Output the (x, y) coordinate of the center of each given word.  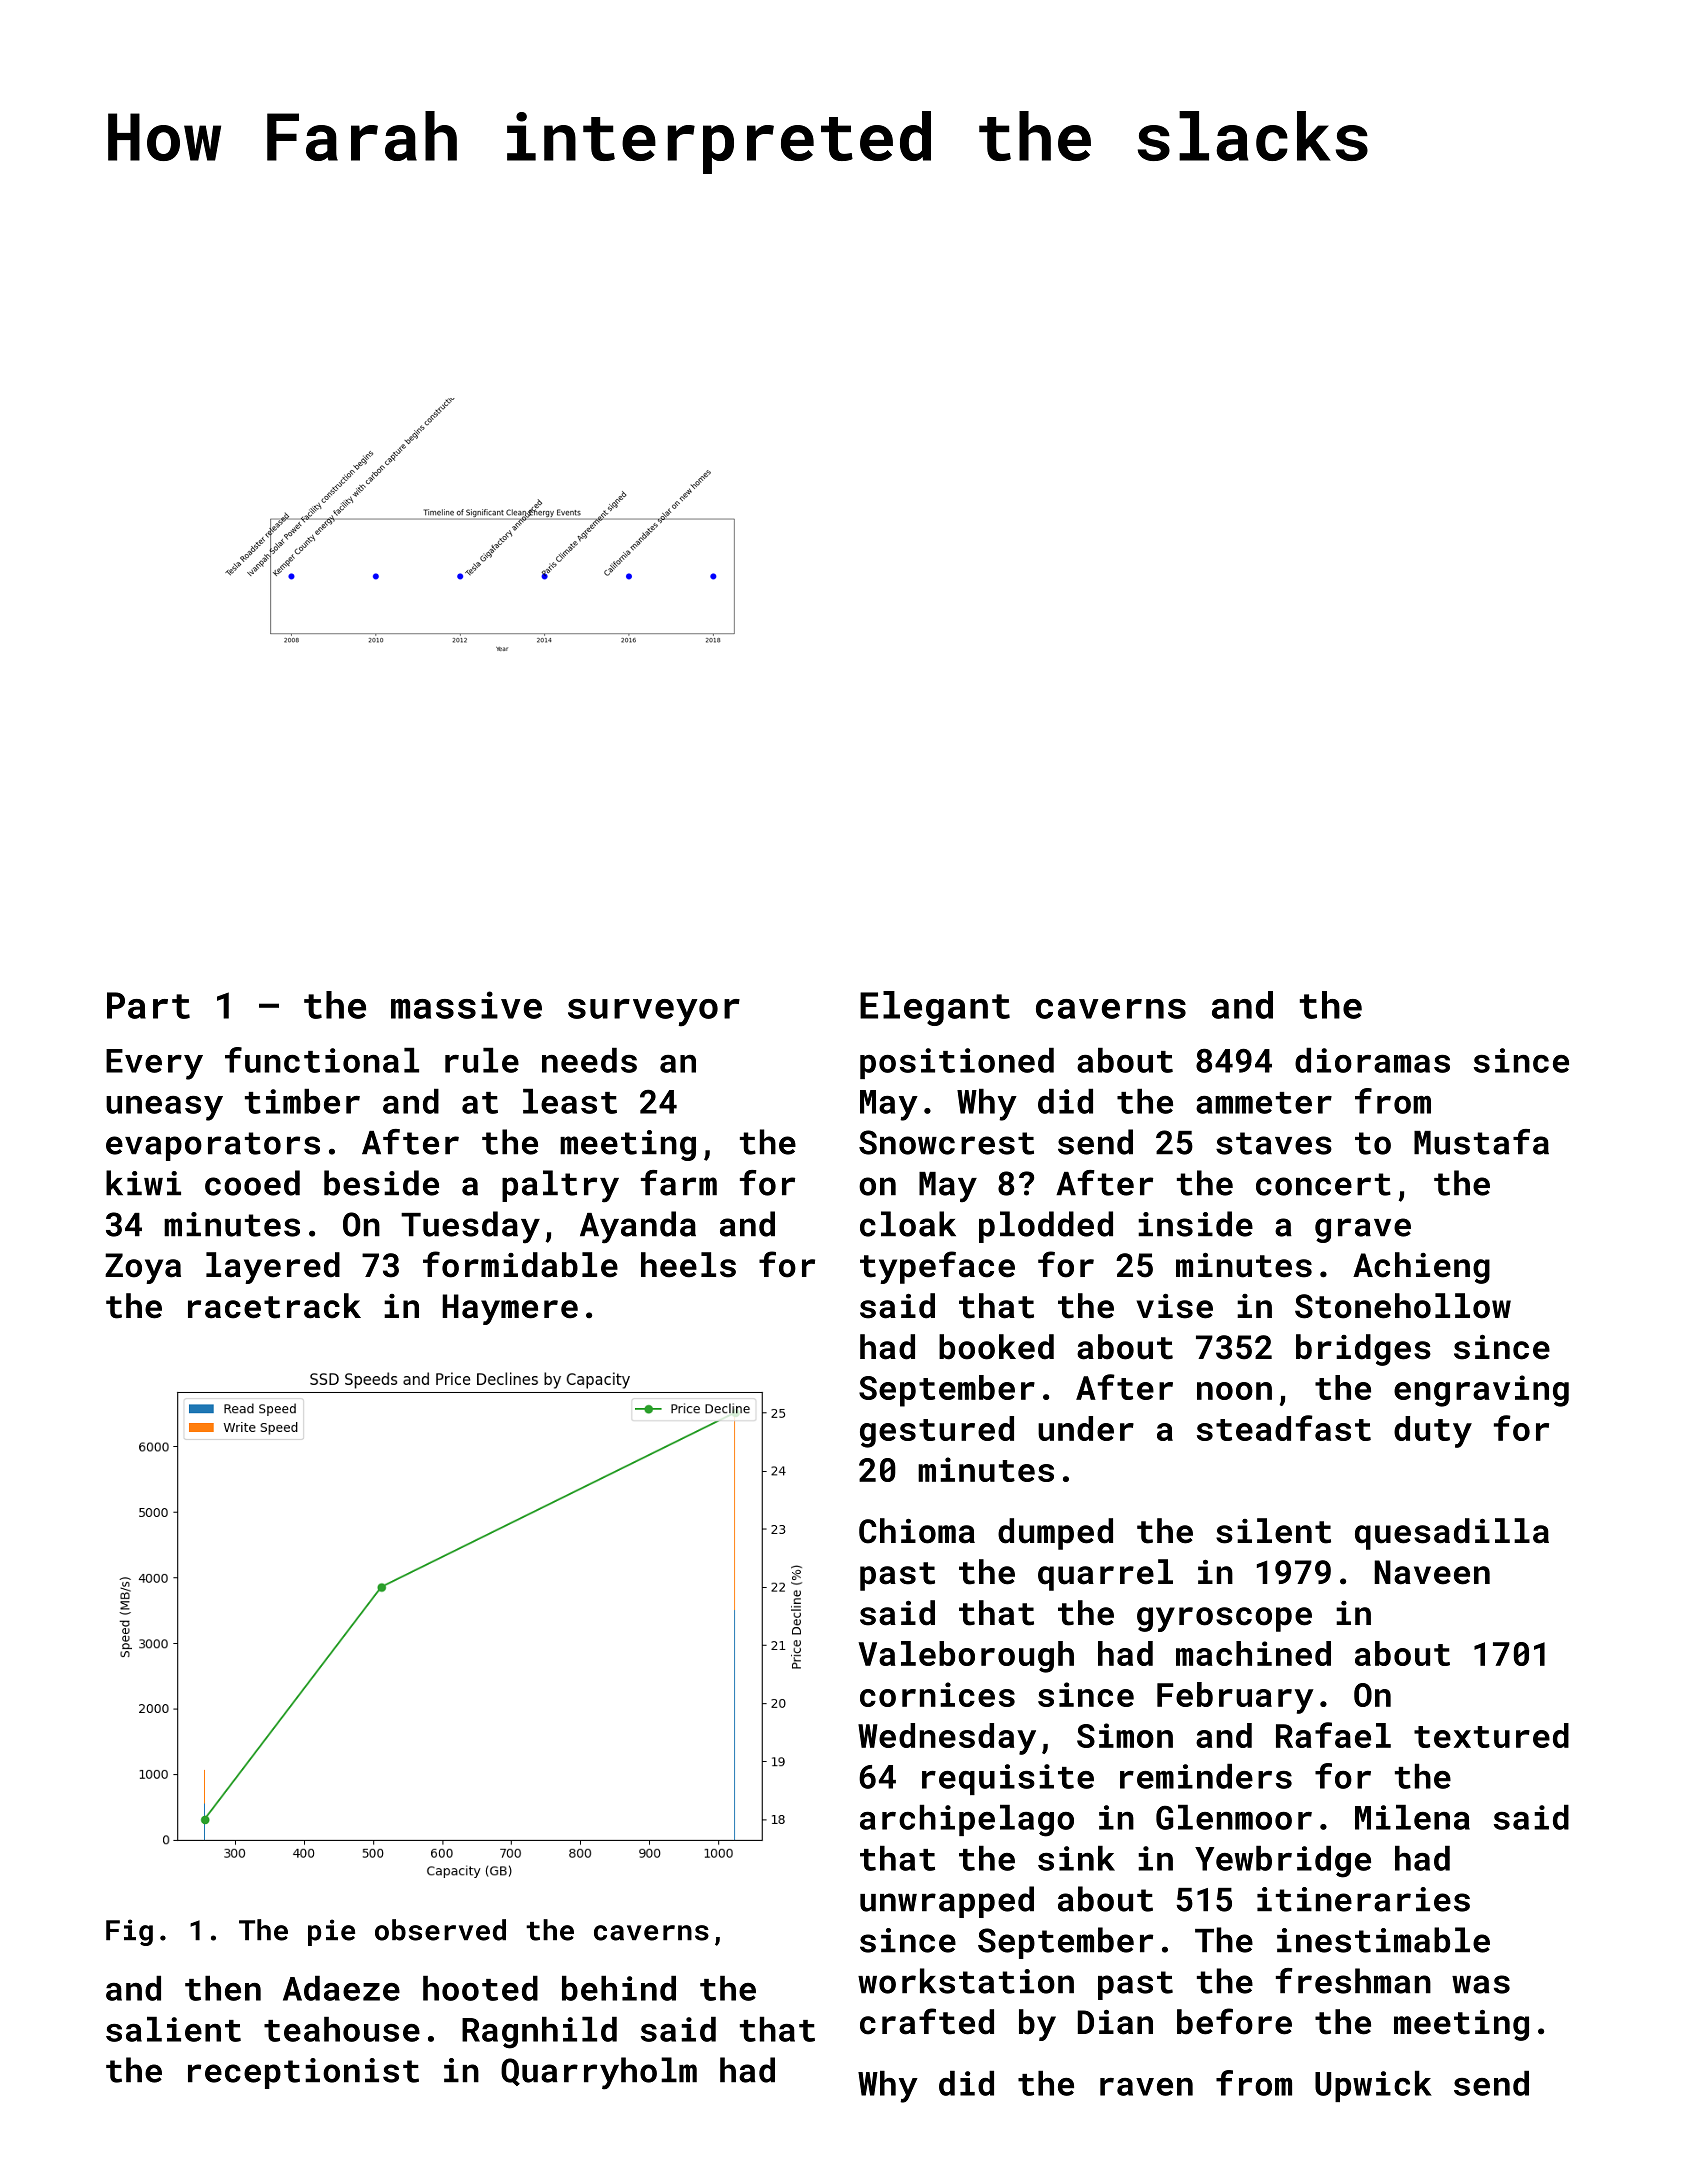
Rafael (1333, 1735)
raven (1146, 2087)
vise (1175, 1306)
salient (173, 2029)
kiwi (143, 1182)
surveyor (654, 1013)
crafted (927, 2021)
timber (302, 1101)
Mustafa (1481, 1142)
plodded (1046, 1227)
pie (331, 1932)
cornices (937, 1694)
